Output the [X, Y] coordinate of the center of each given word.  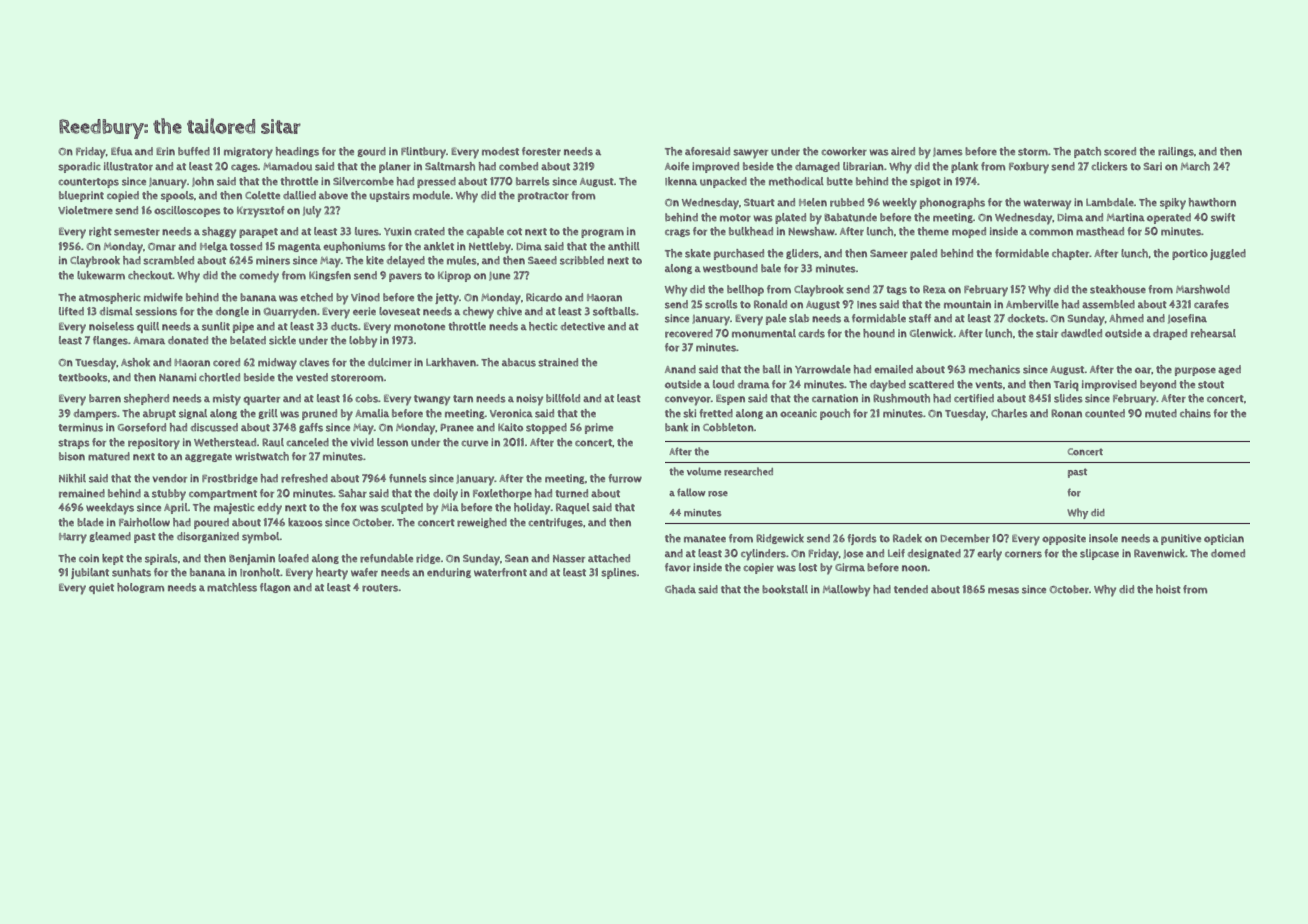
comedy [259, 277]
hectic [543, 326]
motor [735, 218]
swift [1223, 217]
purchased [739, 254]
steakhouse [1118, 289]
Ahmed [1126, 318]
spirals [161, 559]
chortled [219, 377]
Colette [262, 195]
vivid [362, 442]
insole [1103, 538]
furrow [625, 478]
